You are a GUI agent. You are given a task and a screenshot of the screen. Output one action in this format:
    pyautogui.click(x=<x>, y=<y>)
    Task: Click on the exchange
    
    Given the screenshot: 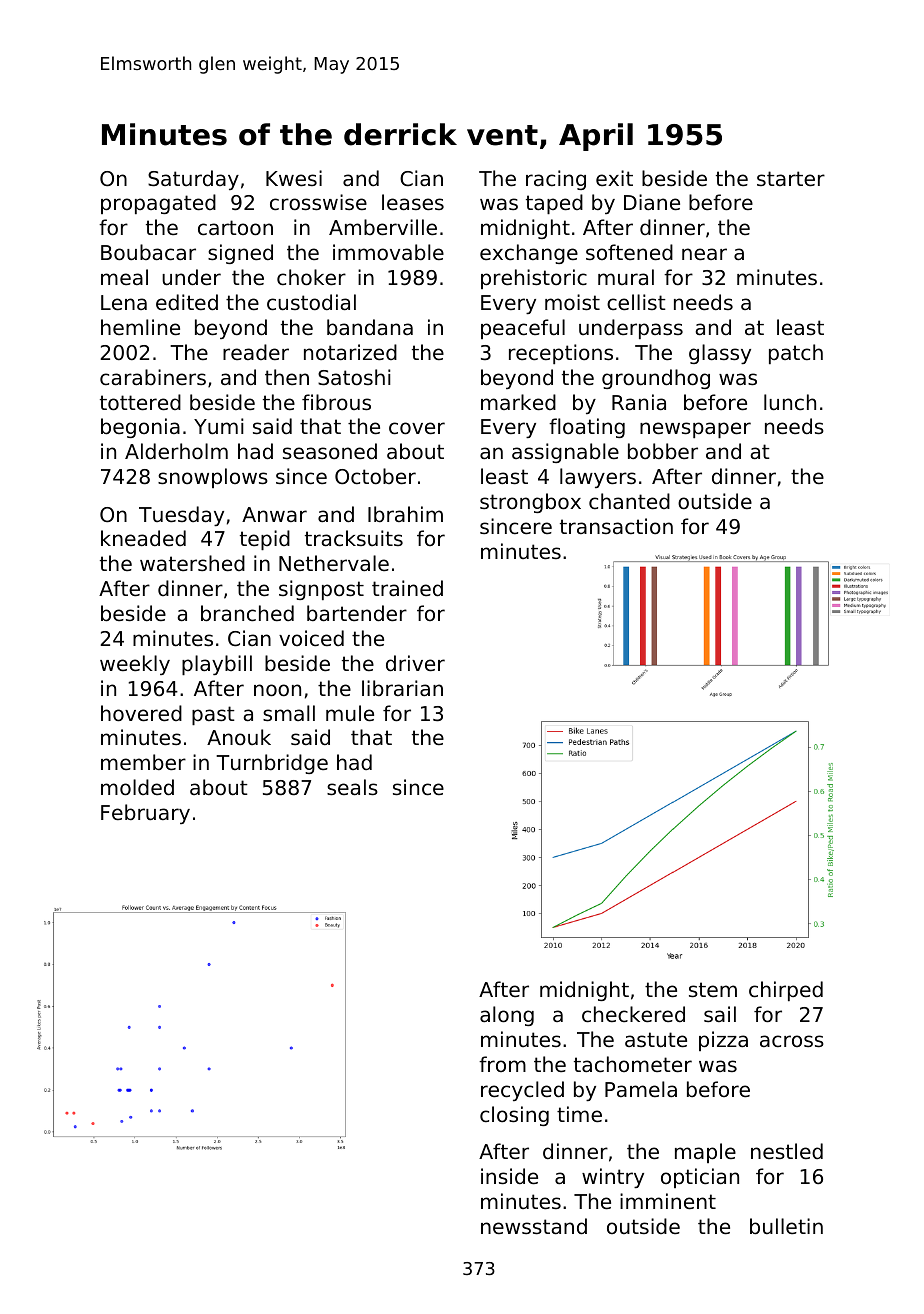 What is the action you would take?
    pyautogui.click(x=529, y=254)
